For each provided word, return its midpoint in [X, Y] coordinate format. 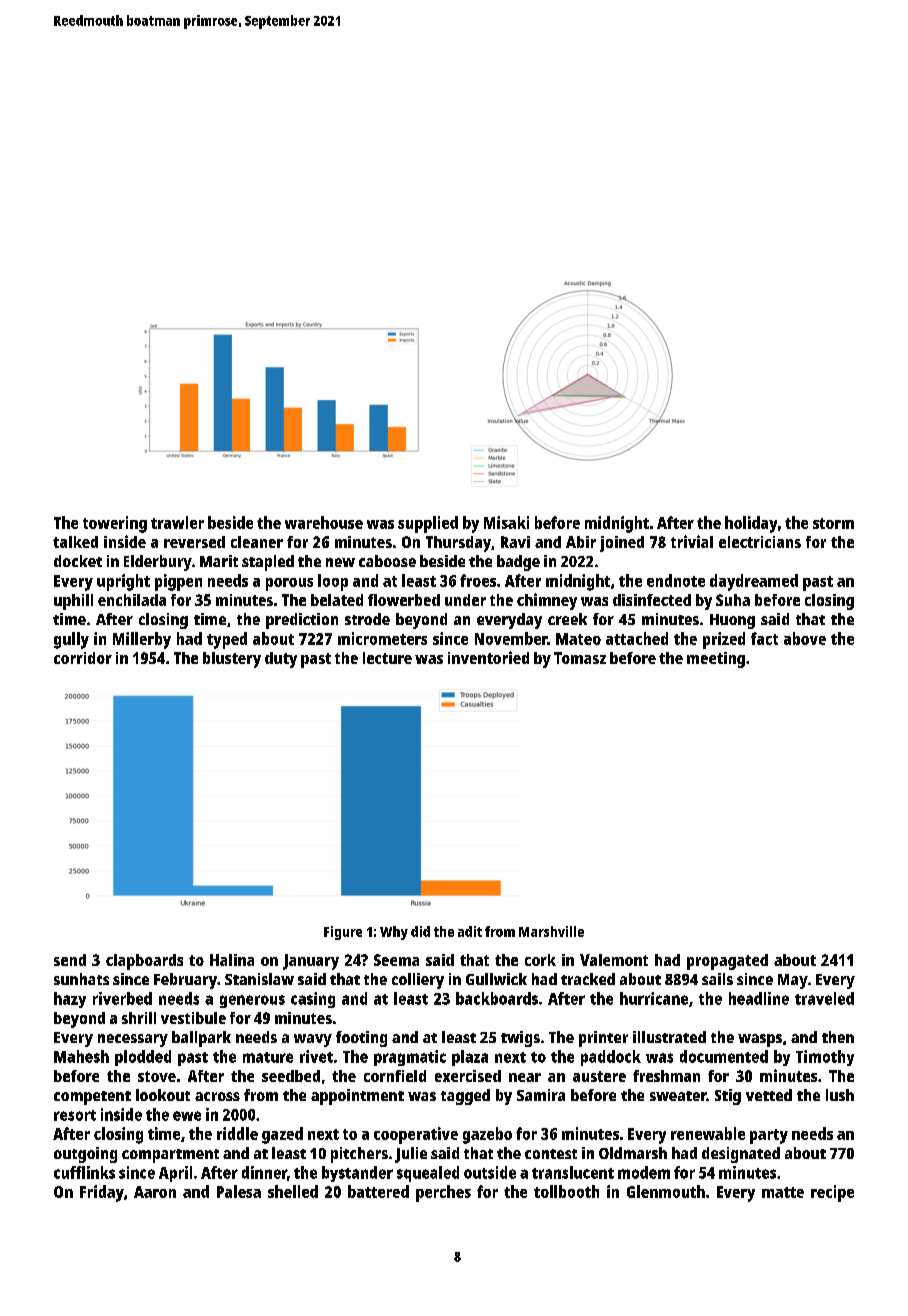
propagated [727, 962]
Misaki [506, 522]
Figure [343, 933]
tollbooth [566, 1191]
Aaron [155, 1192]
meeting [716, 660]
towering [115, 524]
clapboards [144, 962]
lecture [387, 658]
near [525, 1077]
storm [833, 523]
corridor [83, 658]
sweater [678, 1096]
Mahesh [81, 1056]
